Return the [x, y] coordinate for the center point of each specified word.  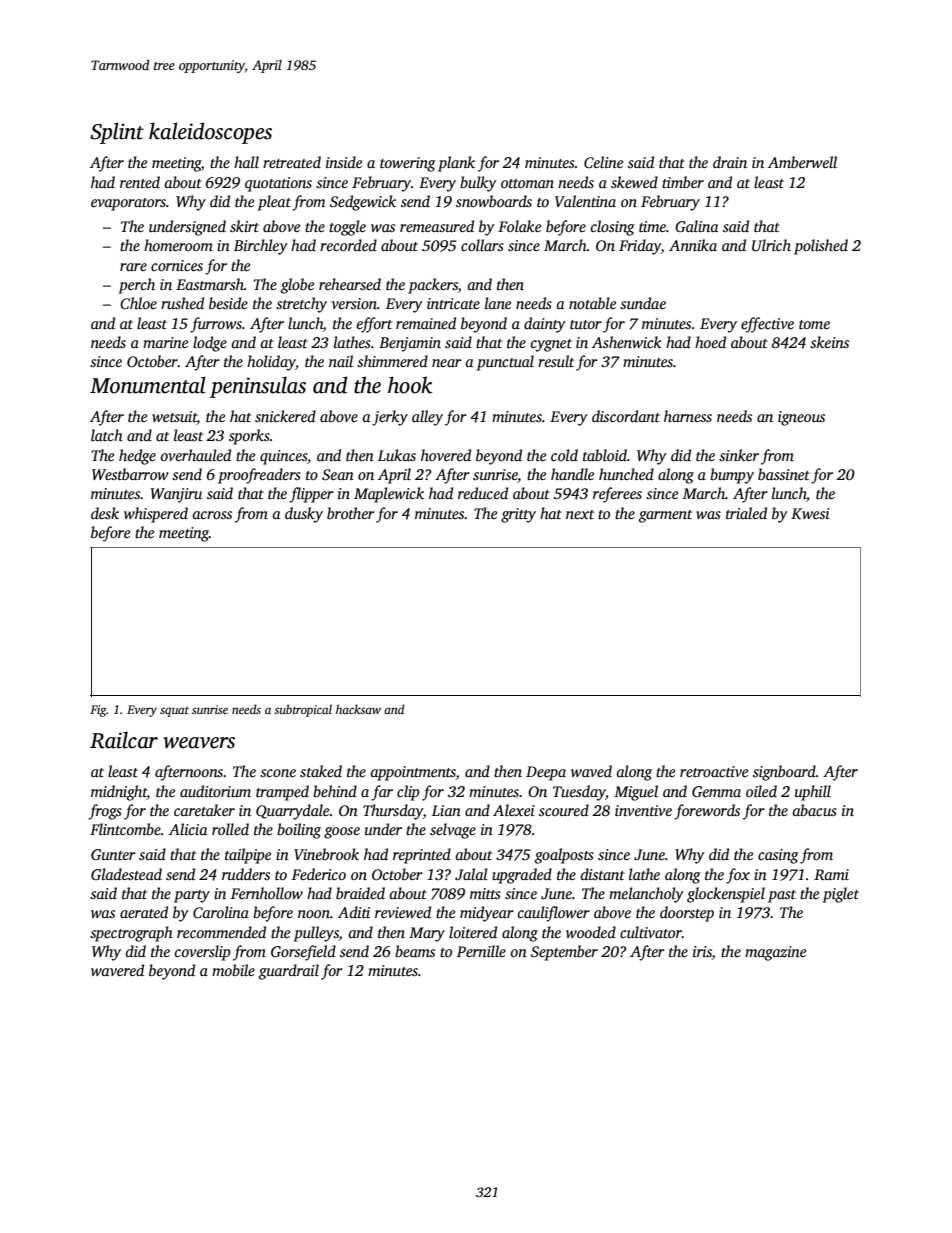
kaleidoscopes [210, 133]
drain [730, 162]
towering [408, 164]
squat [174, 712]
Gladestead [126, 874]
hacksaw [358, 709]
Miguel [636, 793]
